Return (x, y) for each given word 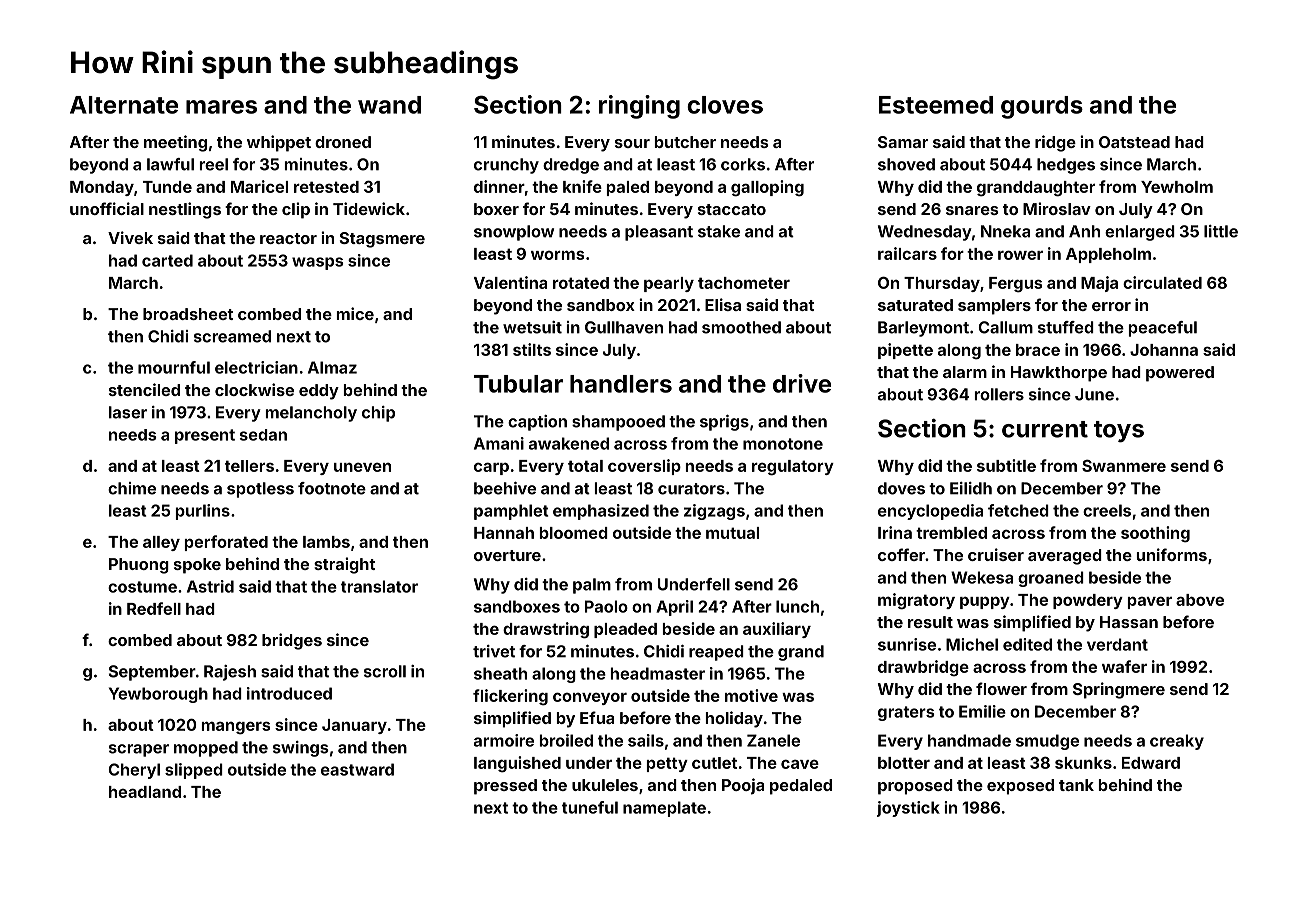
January (354, 726)
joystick (908, 809)
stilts (532, 349)
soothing (1155, 534)
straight (344, 565)
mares (221, 107)
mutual (732, 533)
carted (167, 260)
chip (378, 414)
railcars (907, 253)
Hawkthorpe (1059, 374)
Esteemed (936, 105)
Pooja (743, 786)
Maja (1099, 284)
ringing (639, 107)
